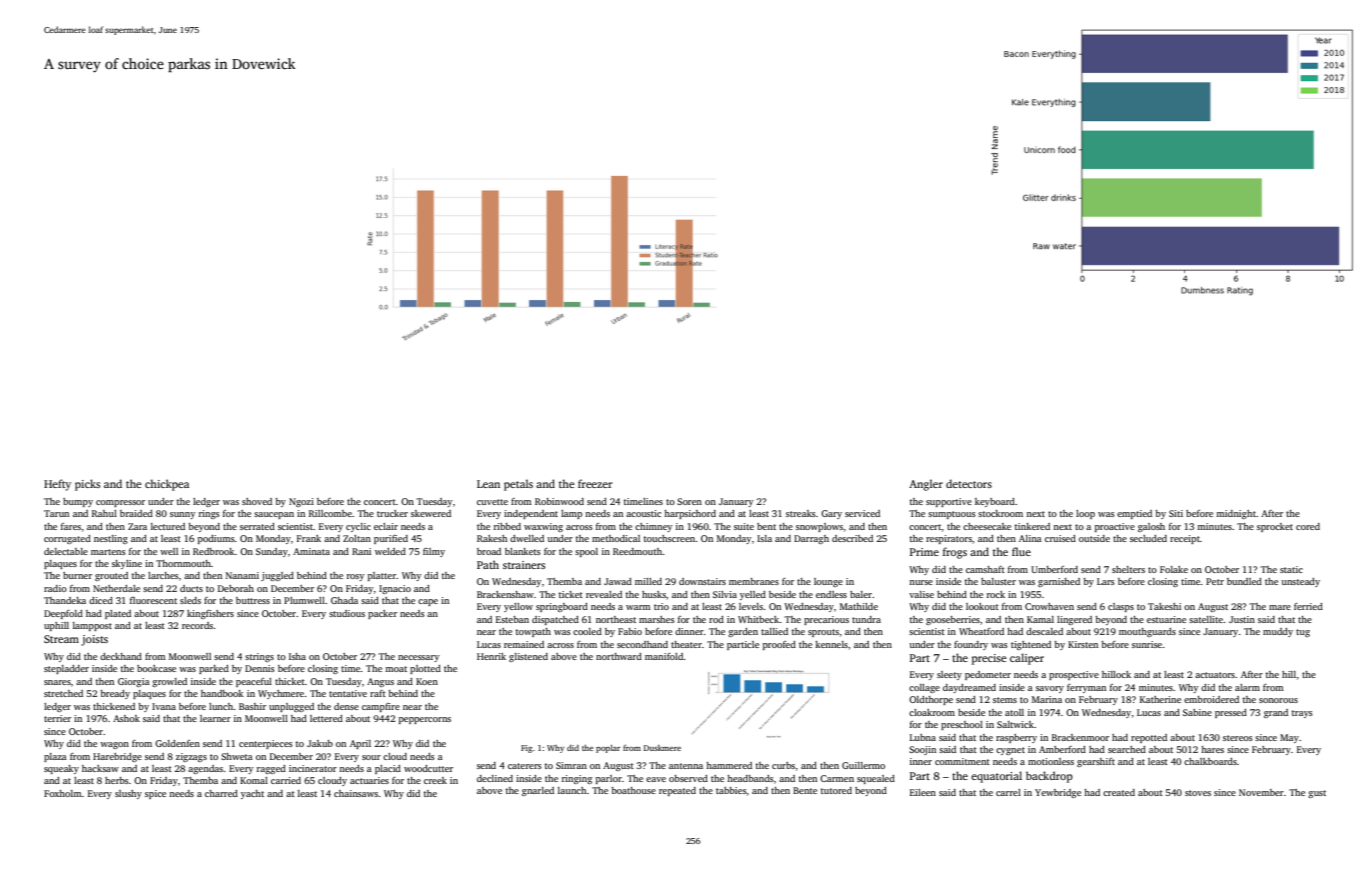 Image resolution: width=1372 pixels, height=887 pixels. I want to click on parked, so click(214, 669).
